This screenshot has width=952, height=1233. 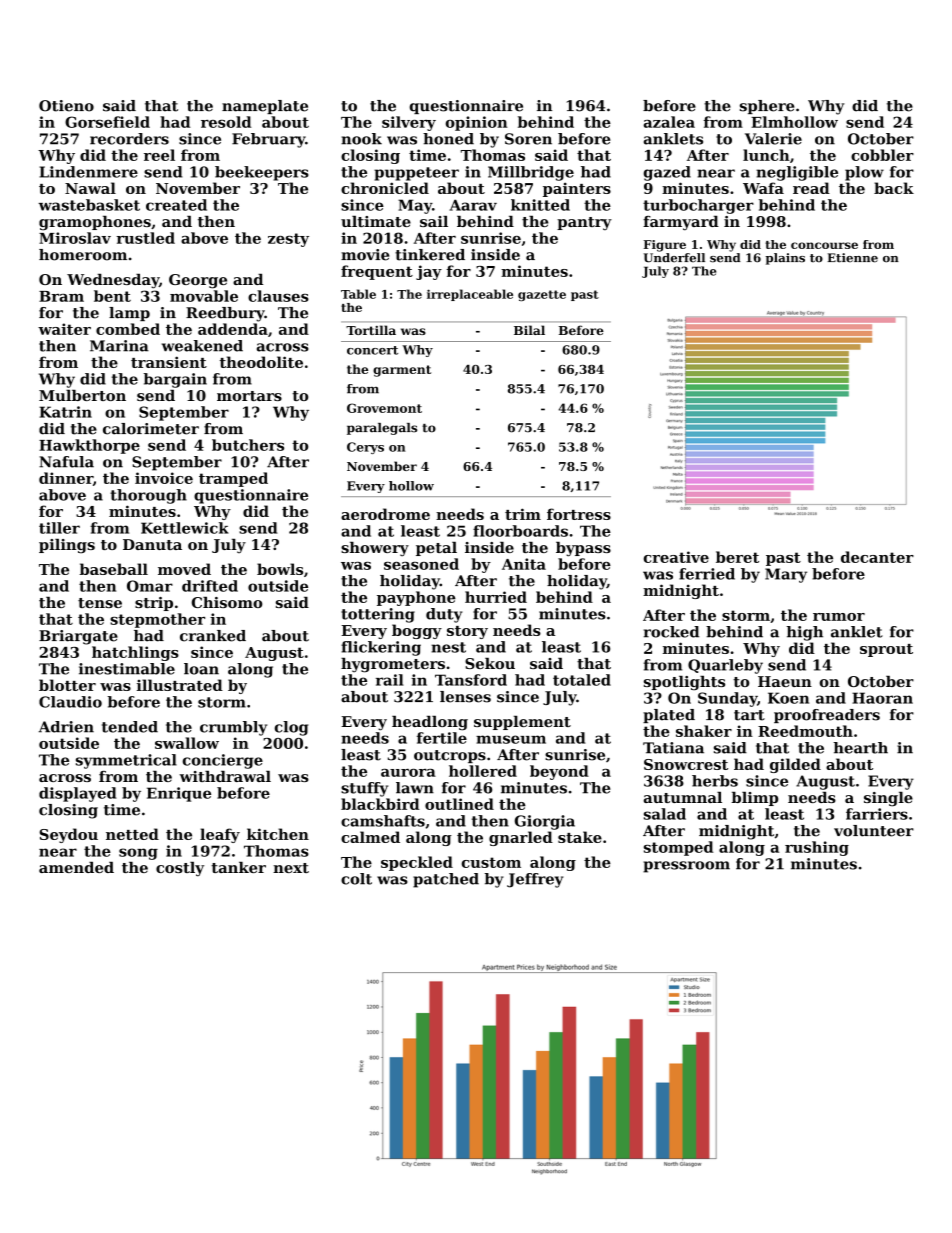 What do you see at coordinates (490, 663) in the screenshot?
I see `Sekou` at bounding box center [490, 663].
